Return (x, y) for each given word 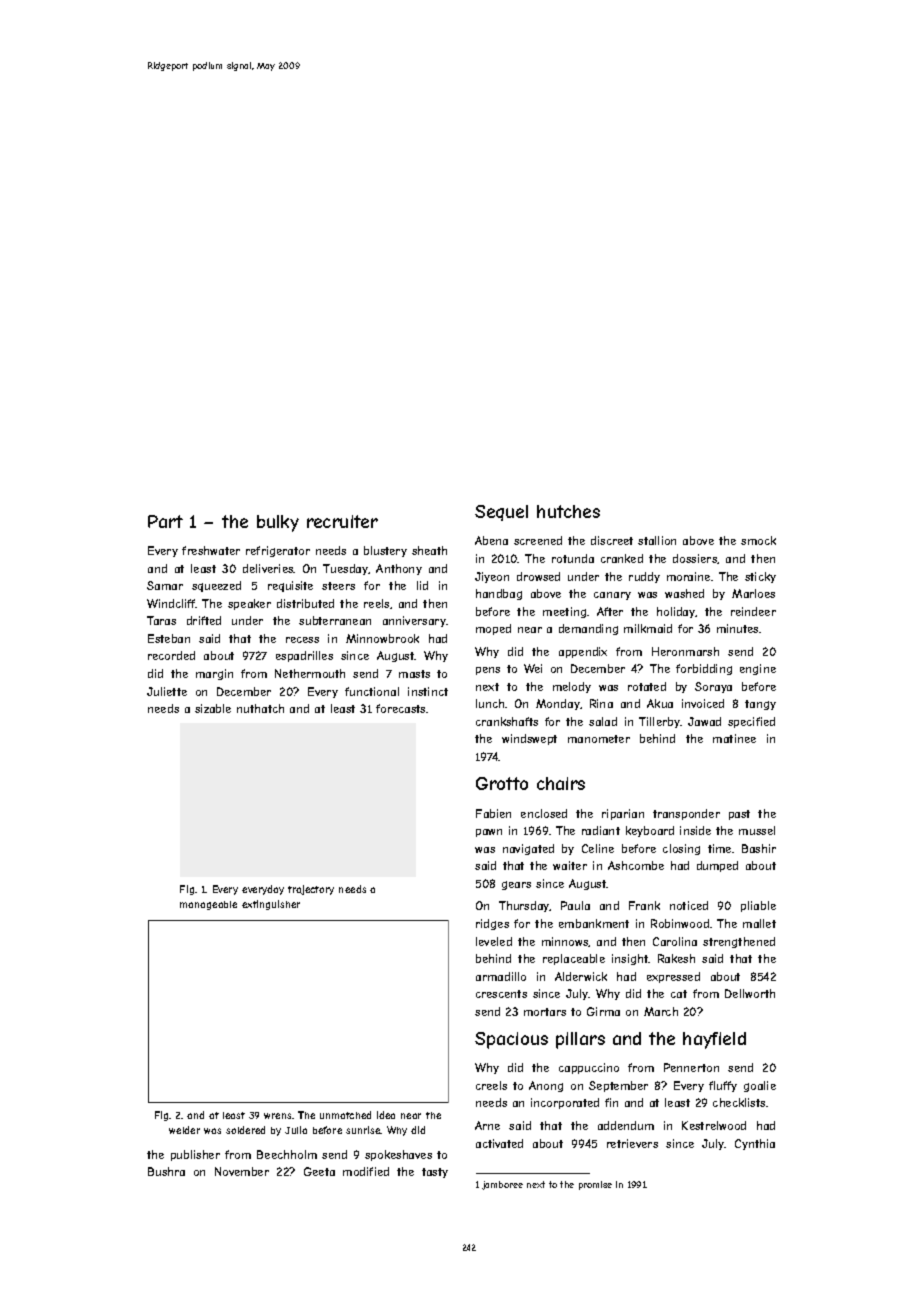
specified (751, 722)
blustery (385, 551)
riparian (623, 814)
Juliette (167, 691)
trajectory (311, 890)
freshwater (211, 550)
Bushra (166, 1171)
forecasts (400, 708)
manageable (208, 905)
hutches (568, 511)
